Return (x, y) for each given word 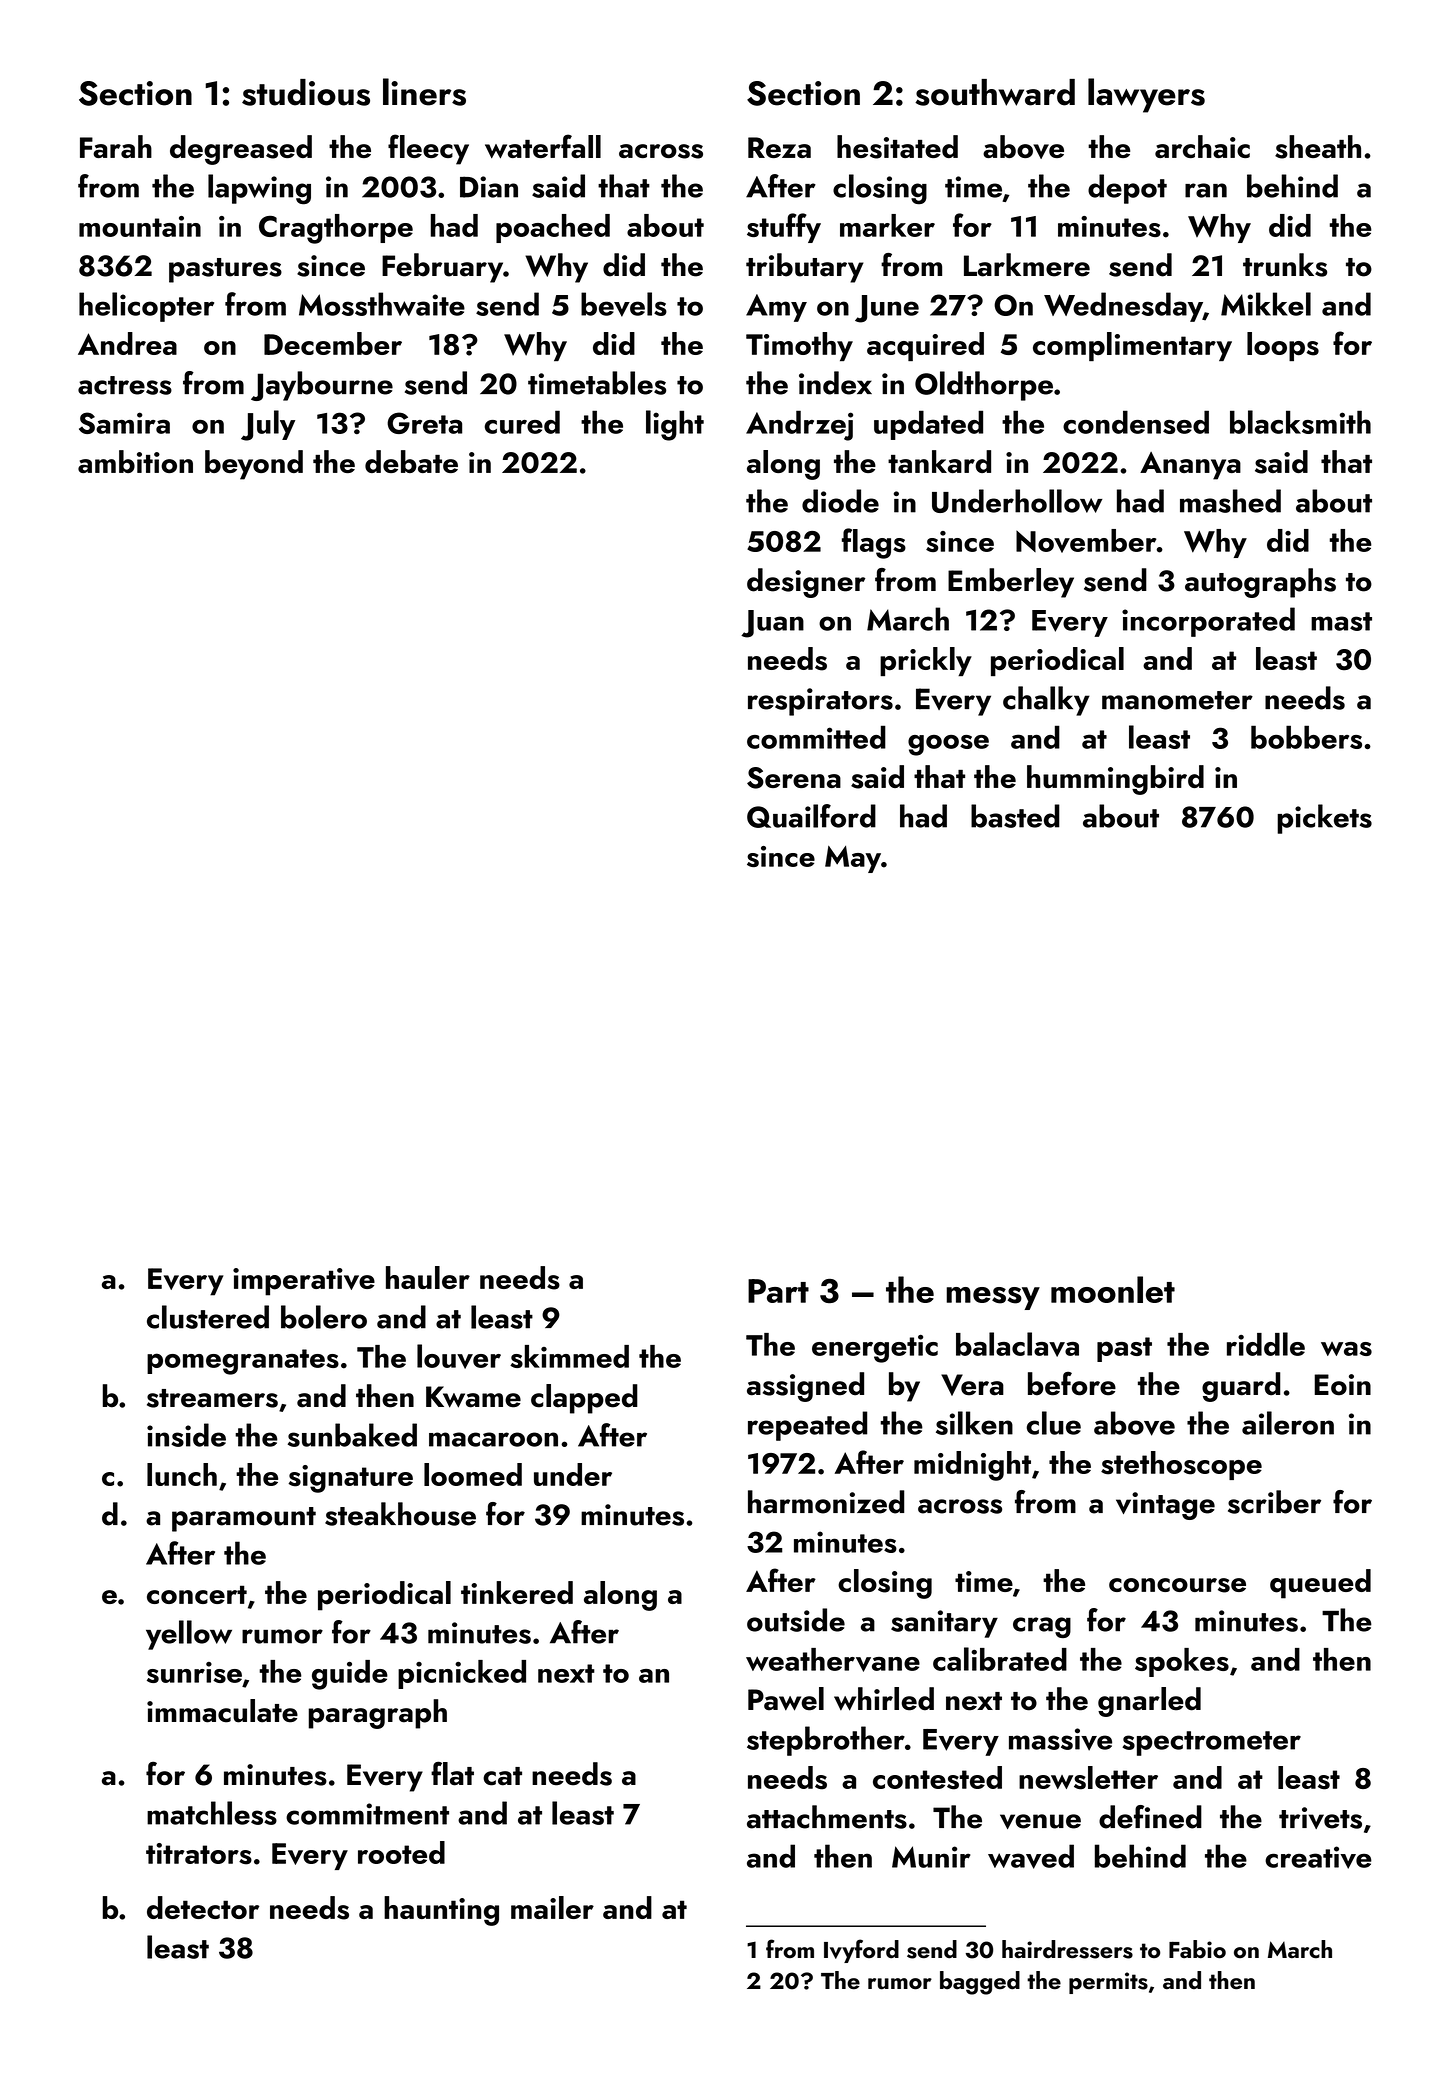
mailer (552, 1907)
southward (995, 92)
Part (778, 1291)
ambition (135, 461)
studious (306, 92)
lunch (182, 1474)
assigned (805, 1387)
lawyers (1146, 95)
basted (1015, 816)
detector (203, 1907)
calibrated (1000, 1659)
